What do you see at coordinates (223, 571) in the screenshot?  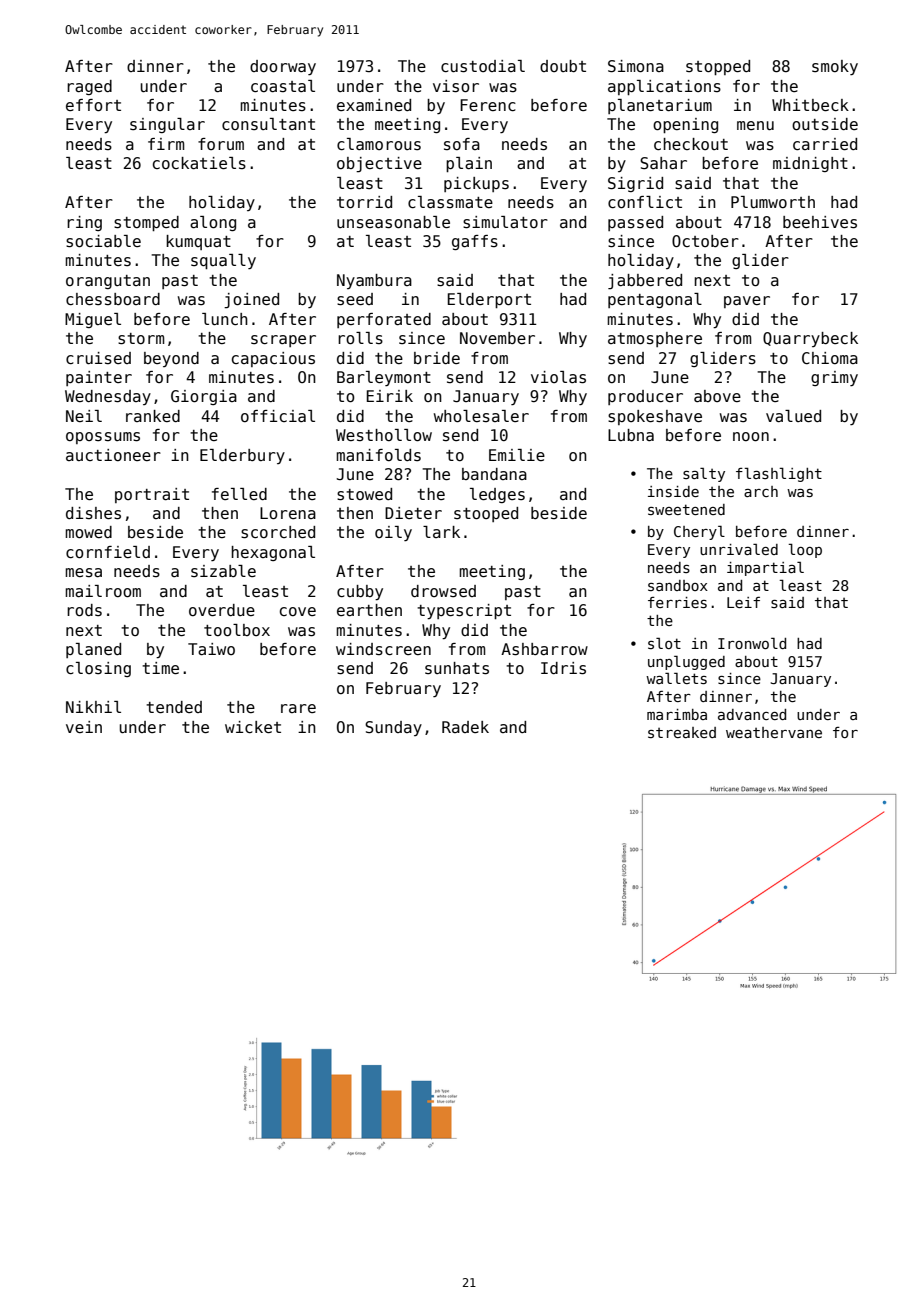 I see `sizable` at bounding box center [223, 571].
